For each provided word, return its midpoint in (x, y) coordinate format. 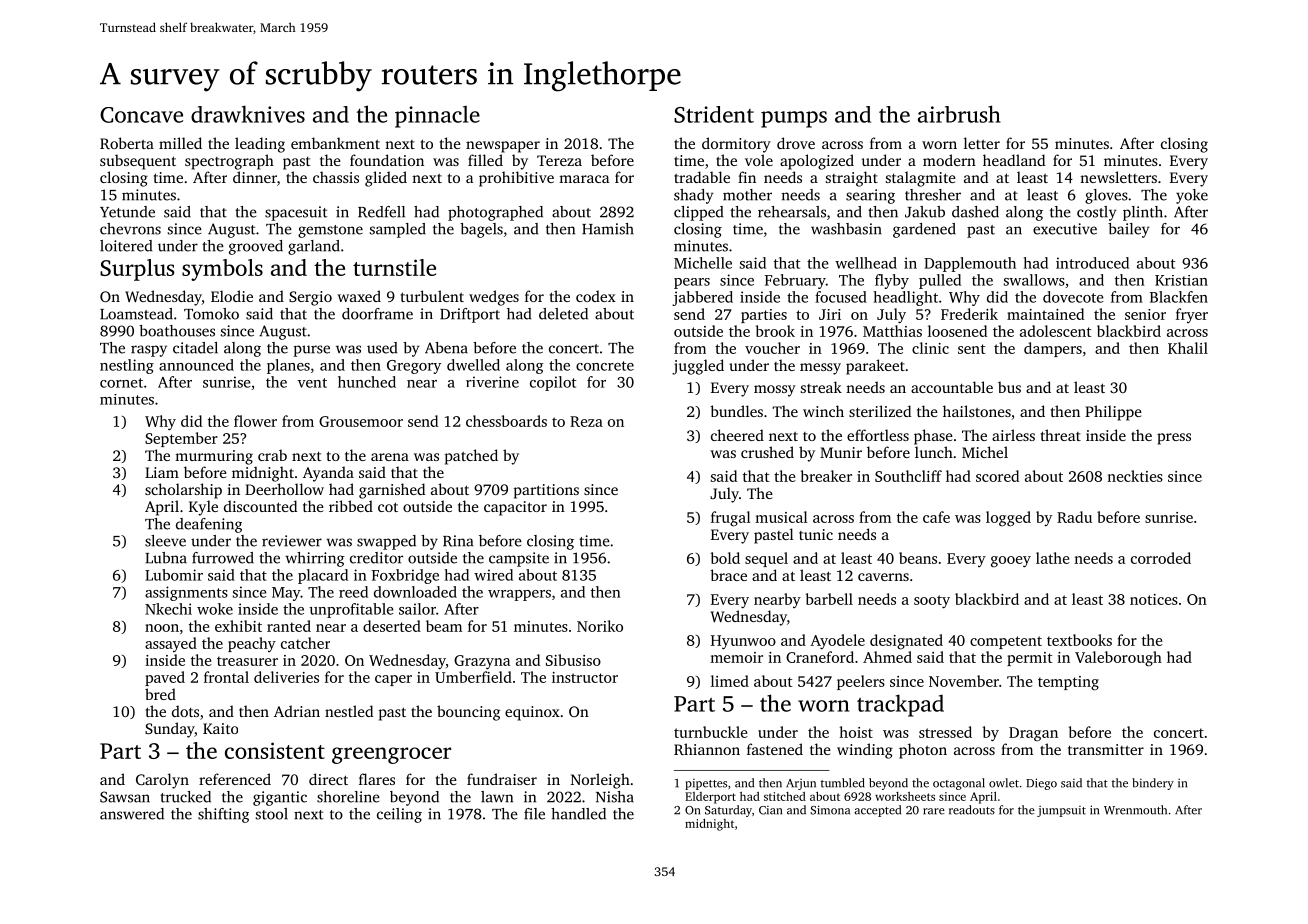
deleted (563, 314)
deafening (209, 525)
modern (949, 160)
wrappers (519, 595)
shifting (223, 815)
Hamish (608, 229)
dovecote (1073, 297)
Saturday (728, 811)
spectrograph (229, 162)
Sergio (310, 298)
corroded (1161, 558)
